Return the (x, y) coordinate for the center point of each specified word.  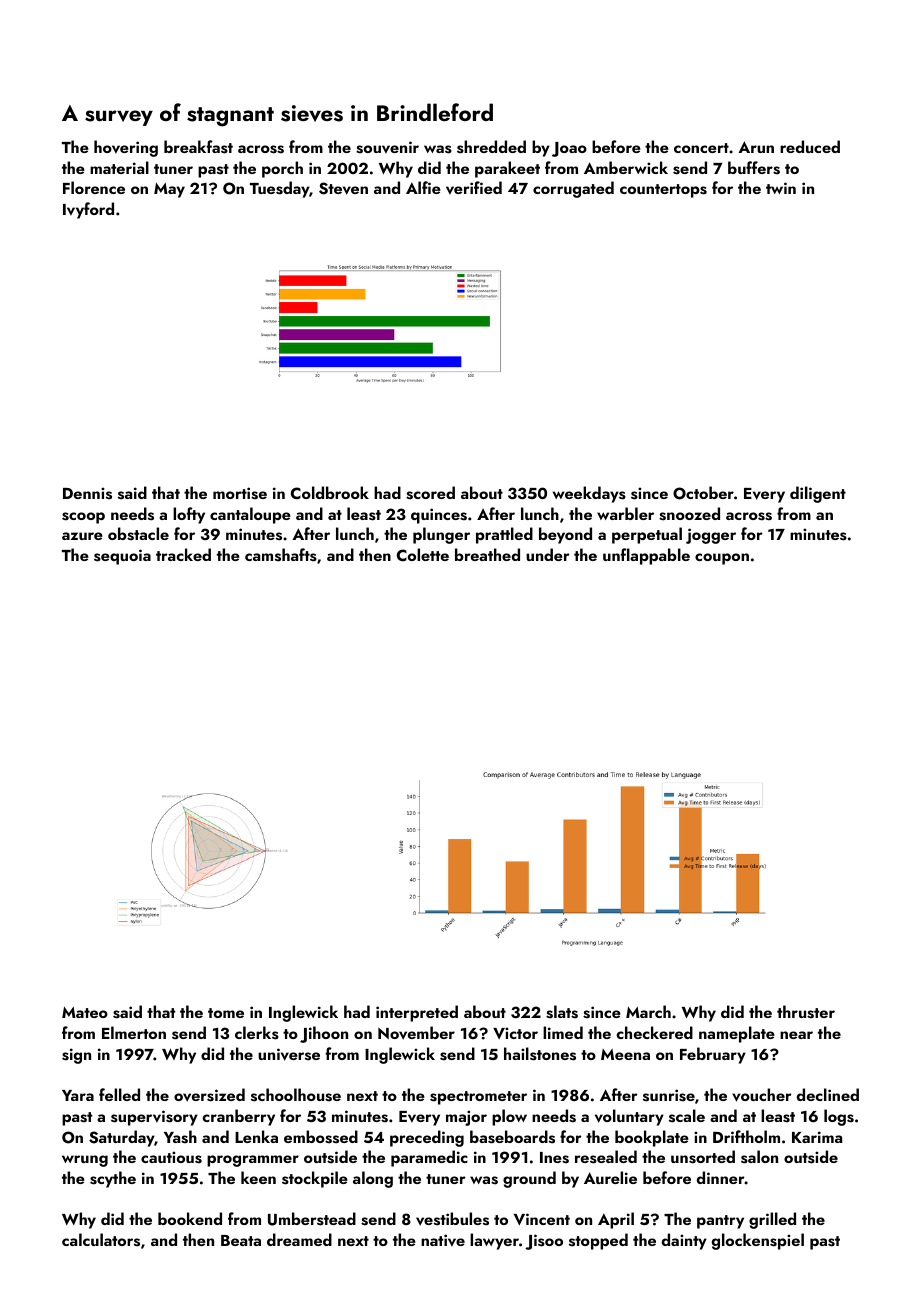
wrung (85, 1161)
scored (430, 493)
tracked (183, 554)
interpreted (417, 1013)
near (796, 1035)
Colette (423, 554)
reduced (810, 146)
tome (226, 1013)
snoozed (689, 514)
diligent (818, 494)
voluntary (629, 1117)
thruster (806, 1012)
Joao (569, 149)
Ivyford (88, 210)
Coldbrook (330, 492)
